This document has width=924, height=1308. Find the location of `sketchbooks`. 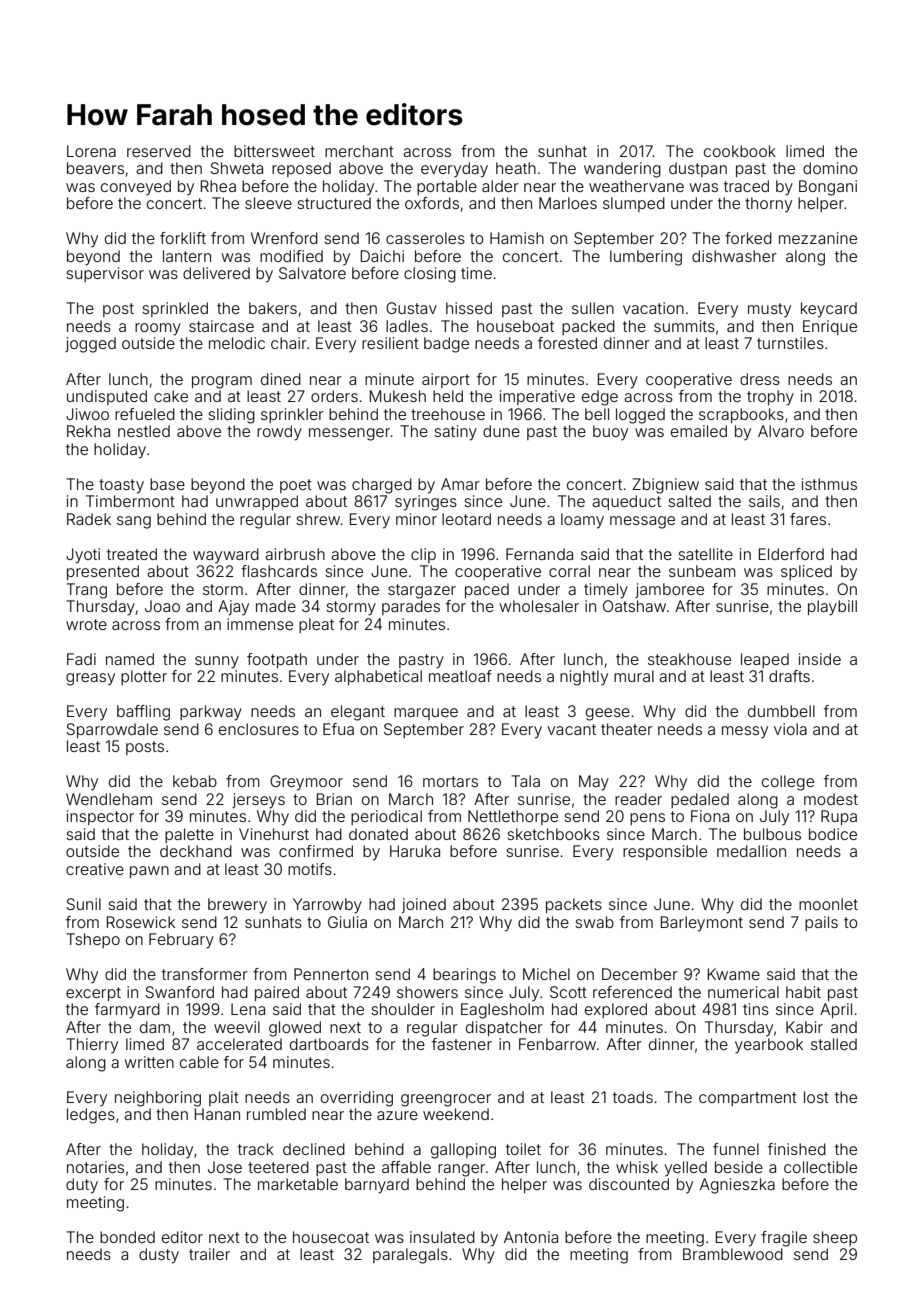

sketchbooks is located at coordinates (553, 834).
